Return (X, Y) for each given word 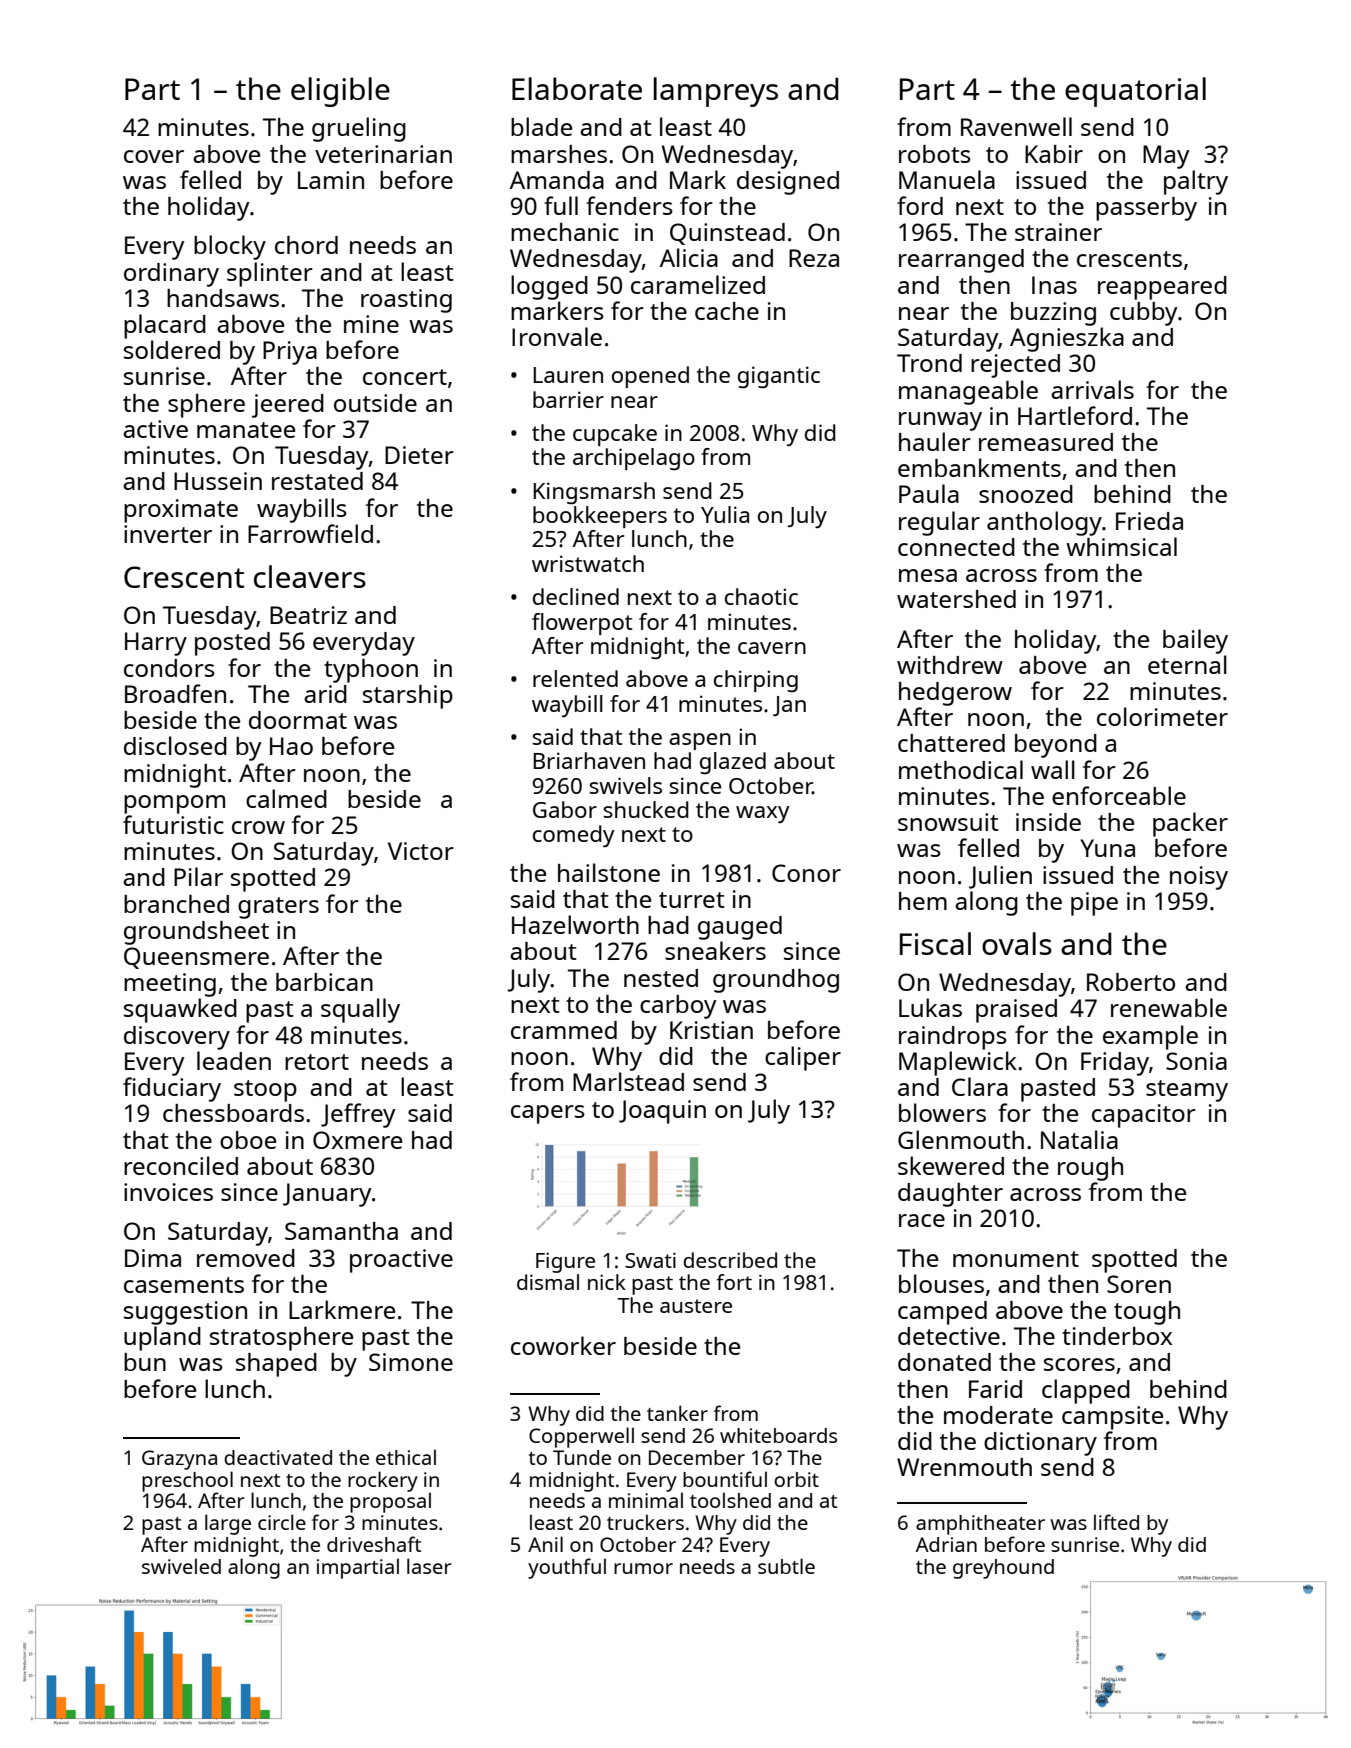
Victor (421, 851)
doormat (298, 720)
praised (1016, 1011)
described (730, 1260)
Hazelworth (575, 924)
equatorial (1135, 92)
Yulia (725, 514)
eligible (340, 92)
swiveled (181, 1566)
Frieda (1149, 521)
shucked (646, 809)
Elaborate (577, 88)
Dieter (419, 455)
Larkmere (342, 1309)
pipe (1094, 904)
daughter (950, 1195)
